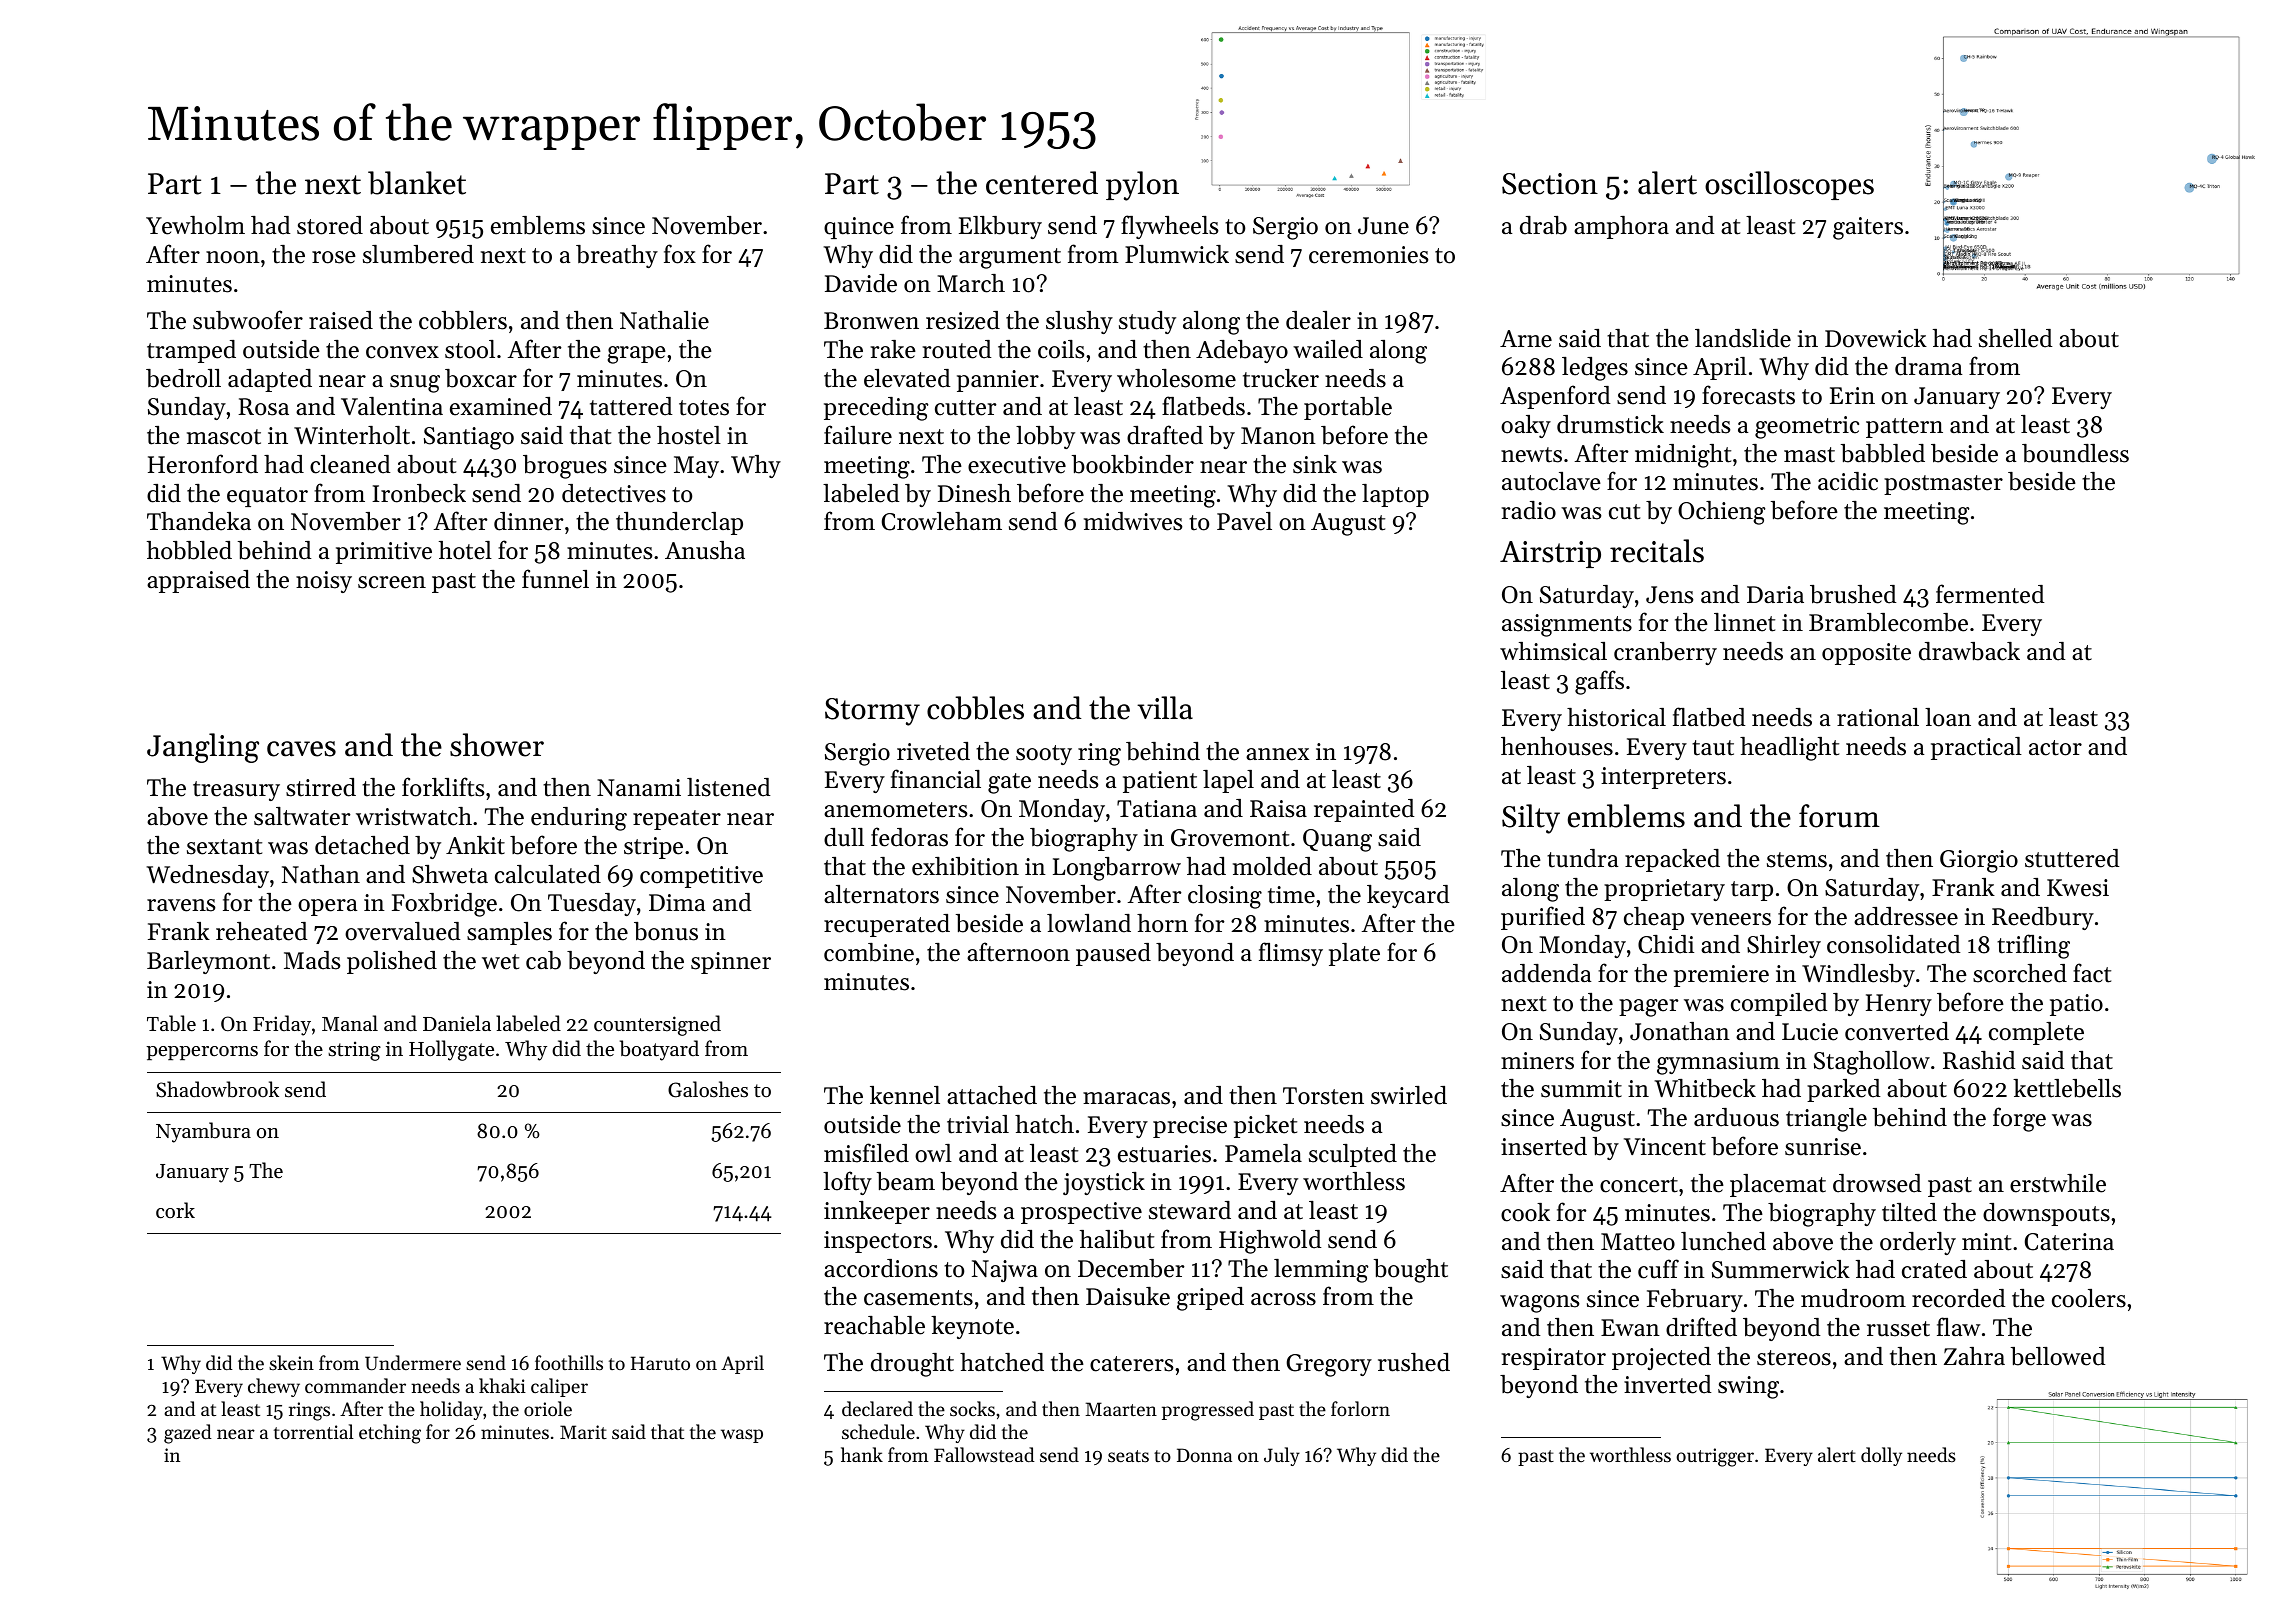 This screenshot has height=1614, width=2282. Describe the element at coordinates (1775, 594) in the screenshot. I see `Daria` at that location.
